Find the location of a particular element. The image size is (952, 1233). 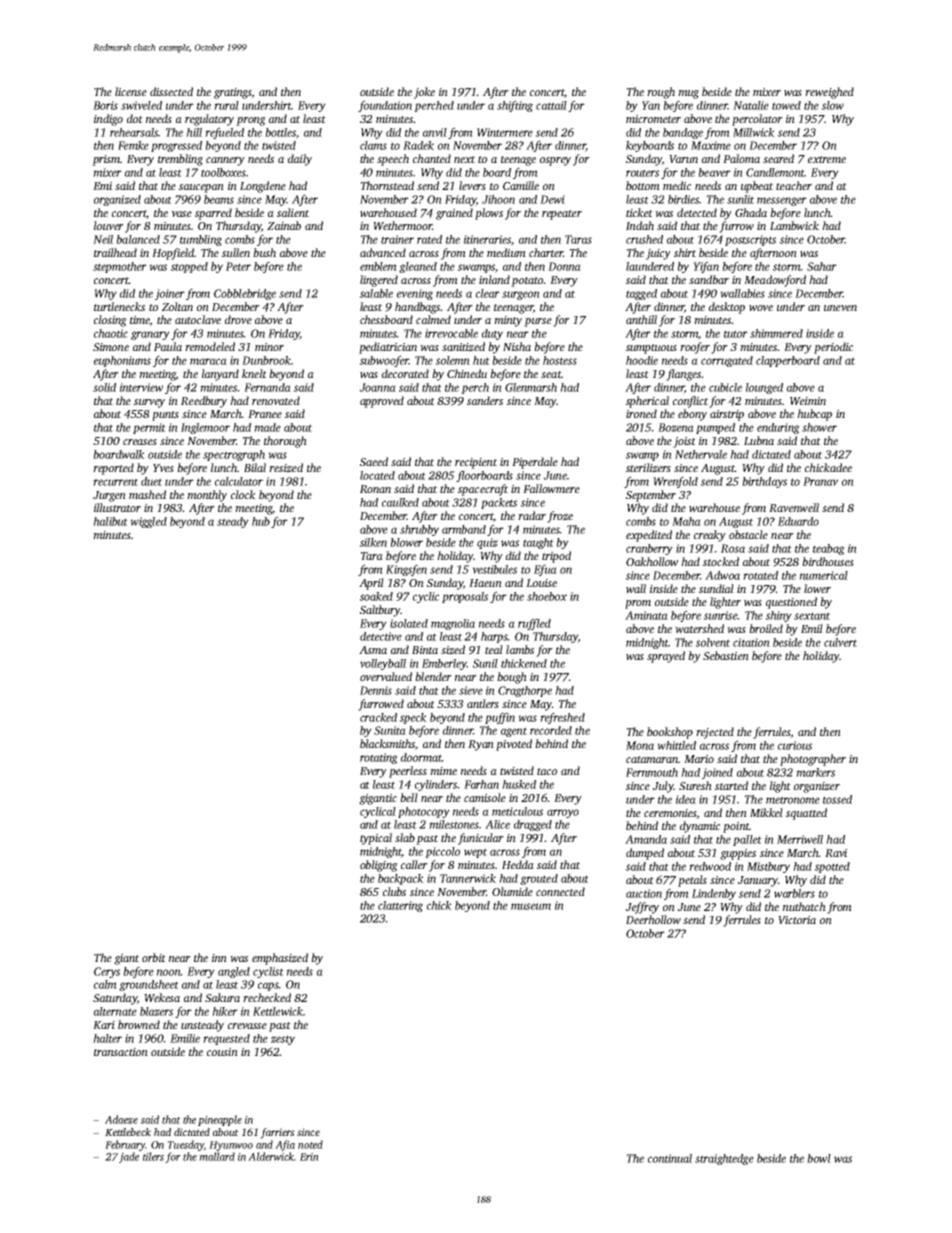

indigo is located at coordinates (108, 120).
